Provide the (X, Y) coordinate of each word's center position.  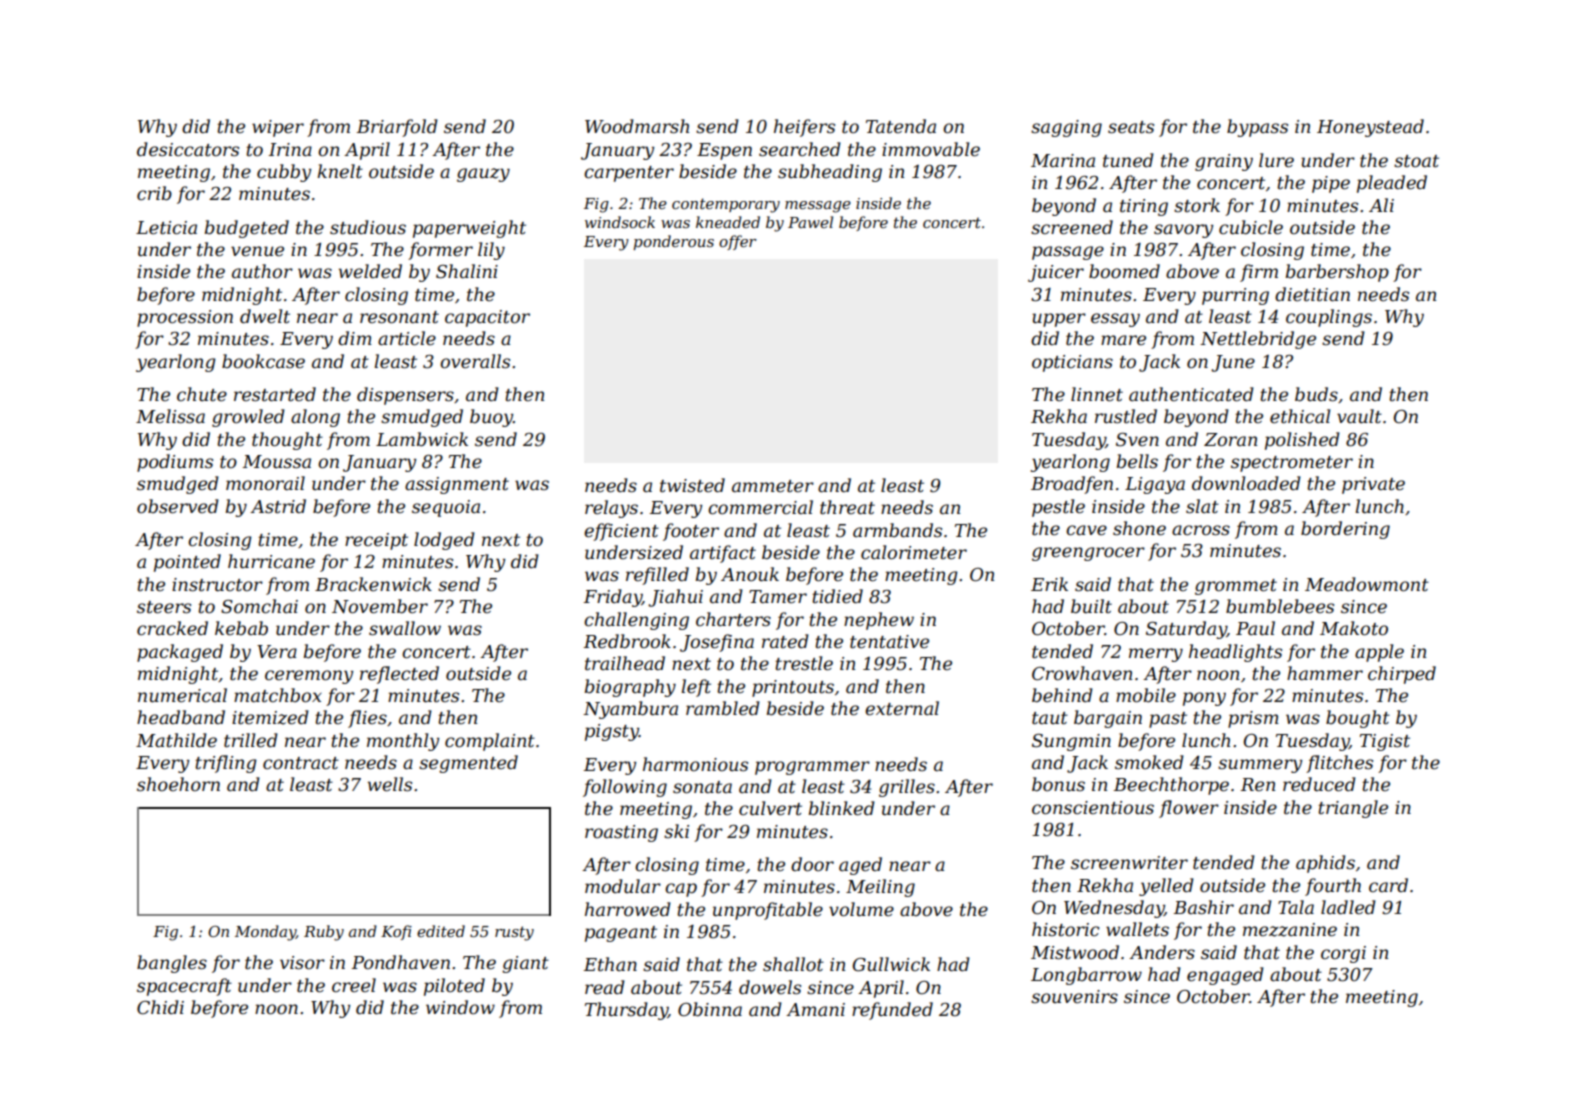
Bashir (1204, 907)
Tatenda (901, 126)
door (812, 864)
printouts (793, 688)
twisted (692, 485)
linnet (1097, 394)
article (407, 338)
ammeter (773, 486)
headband (181, 717)
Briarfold (397, 128)
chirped (1402, 675)
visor (302, 963)
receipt (376, 541)
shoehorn (178, 784)
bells (1137, 461)
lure (1276, 160)
